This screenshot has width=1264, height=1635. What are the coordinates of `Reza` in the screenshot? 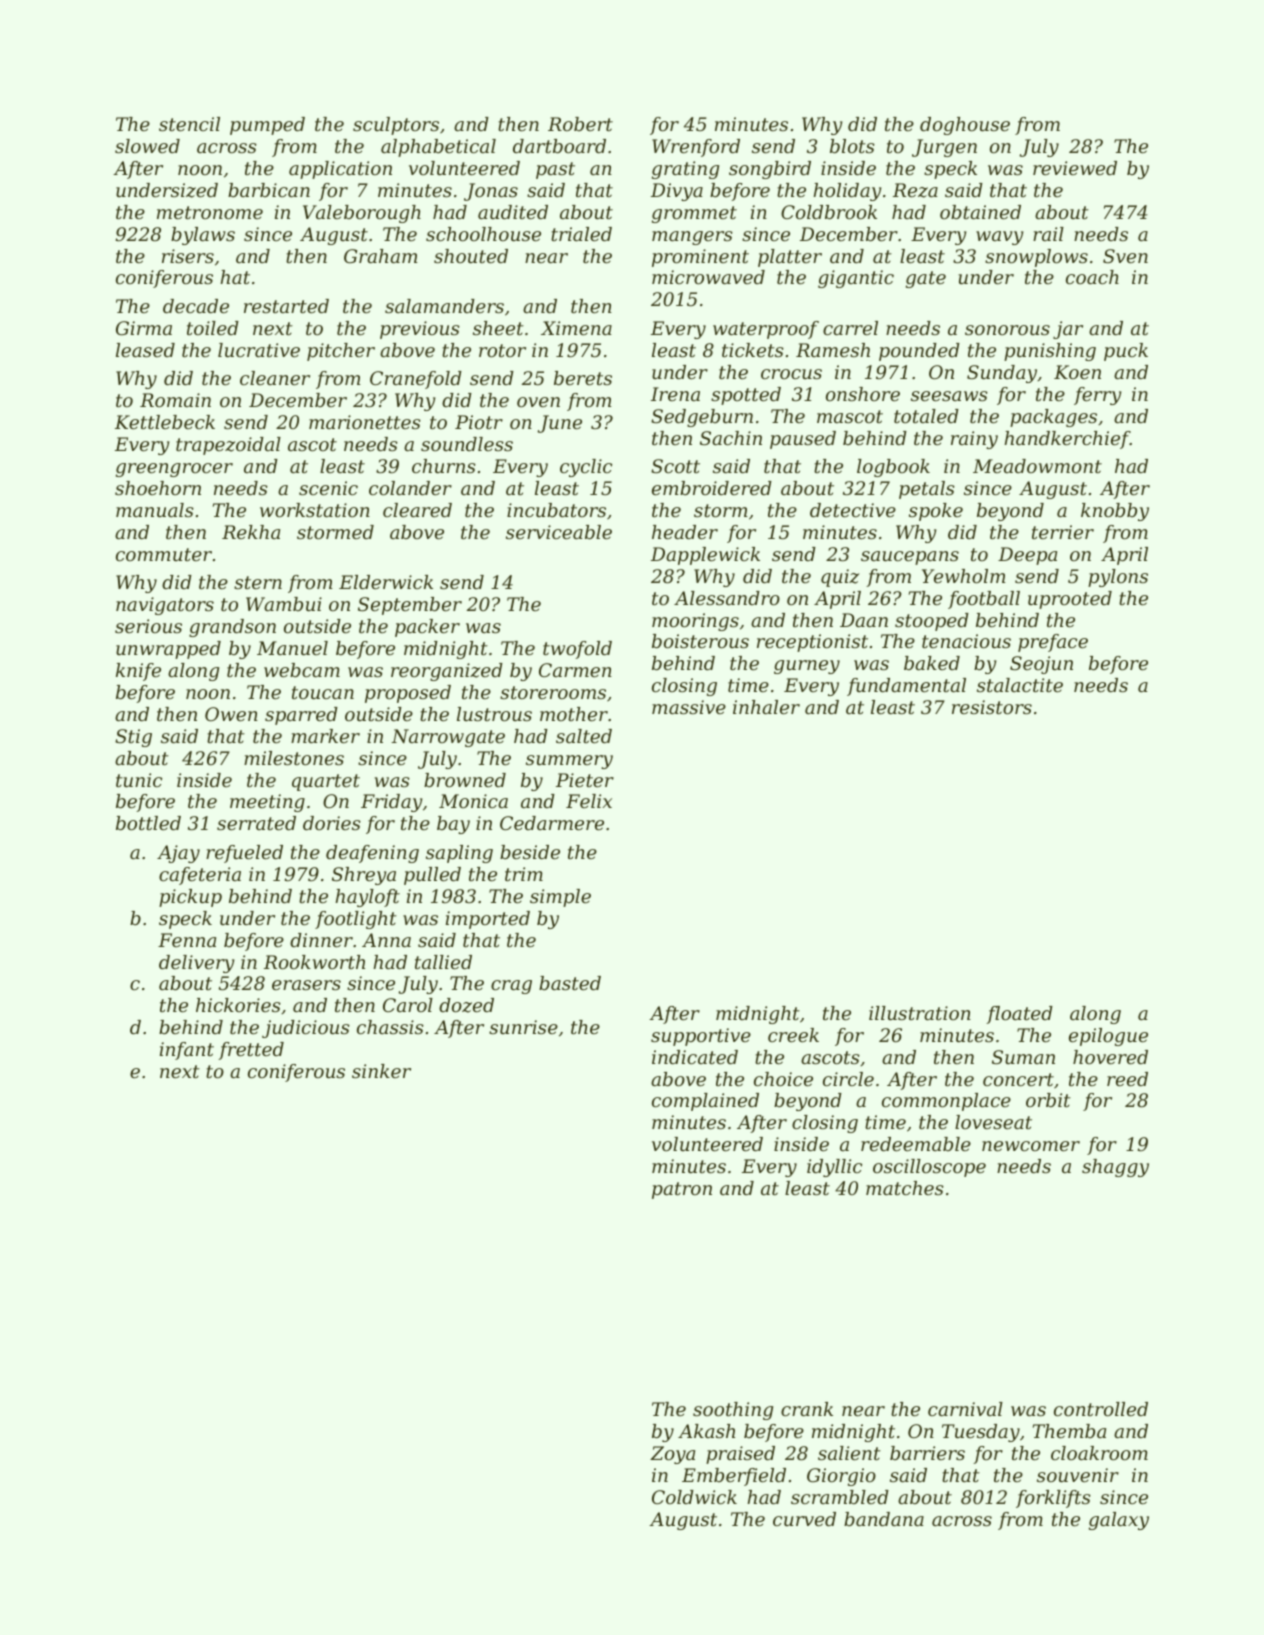 It's located at (915, 190).
